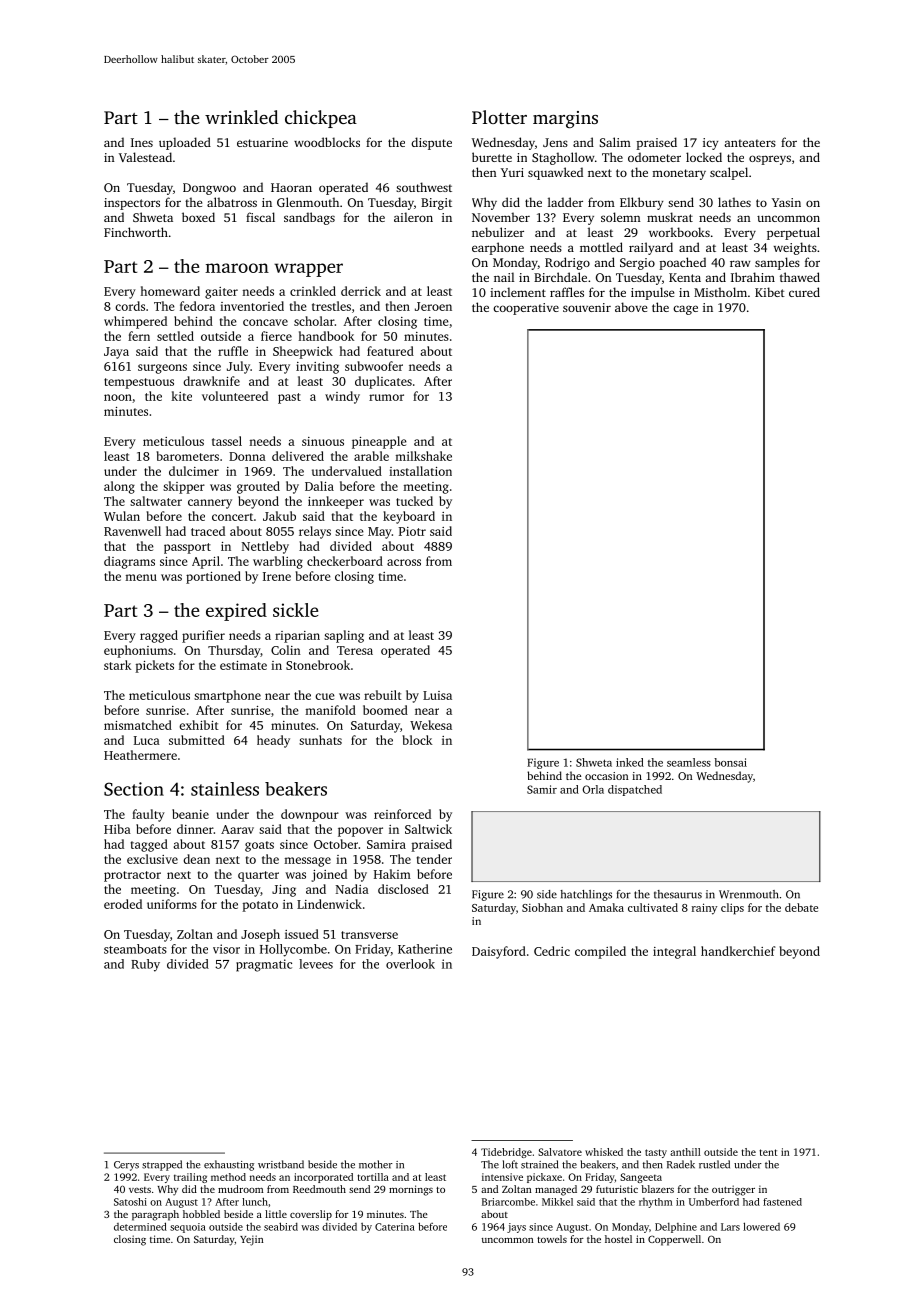 The height and width of the screenshot is (1308, 924). I want to click on lathes, so click(734, 202).
